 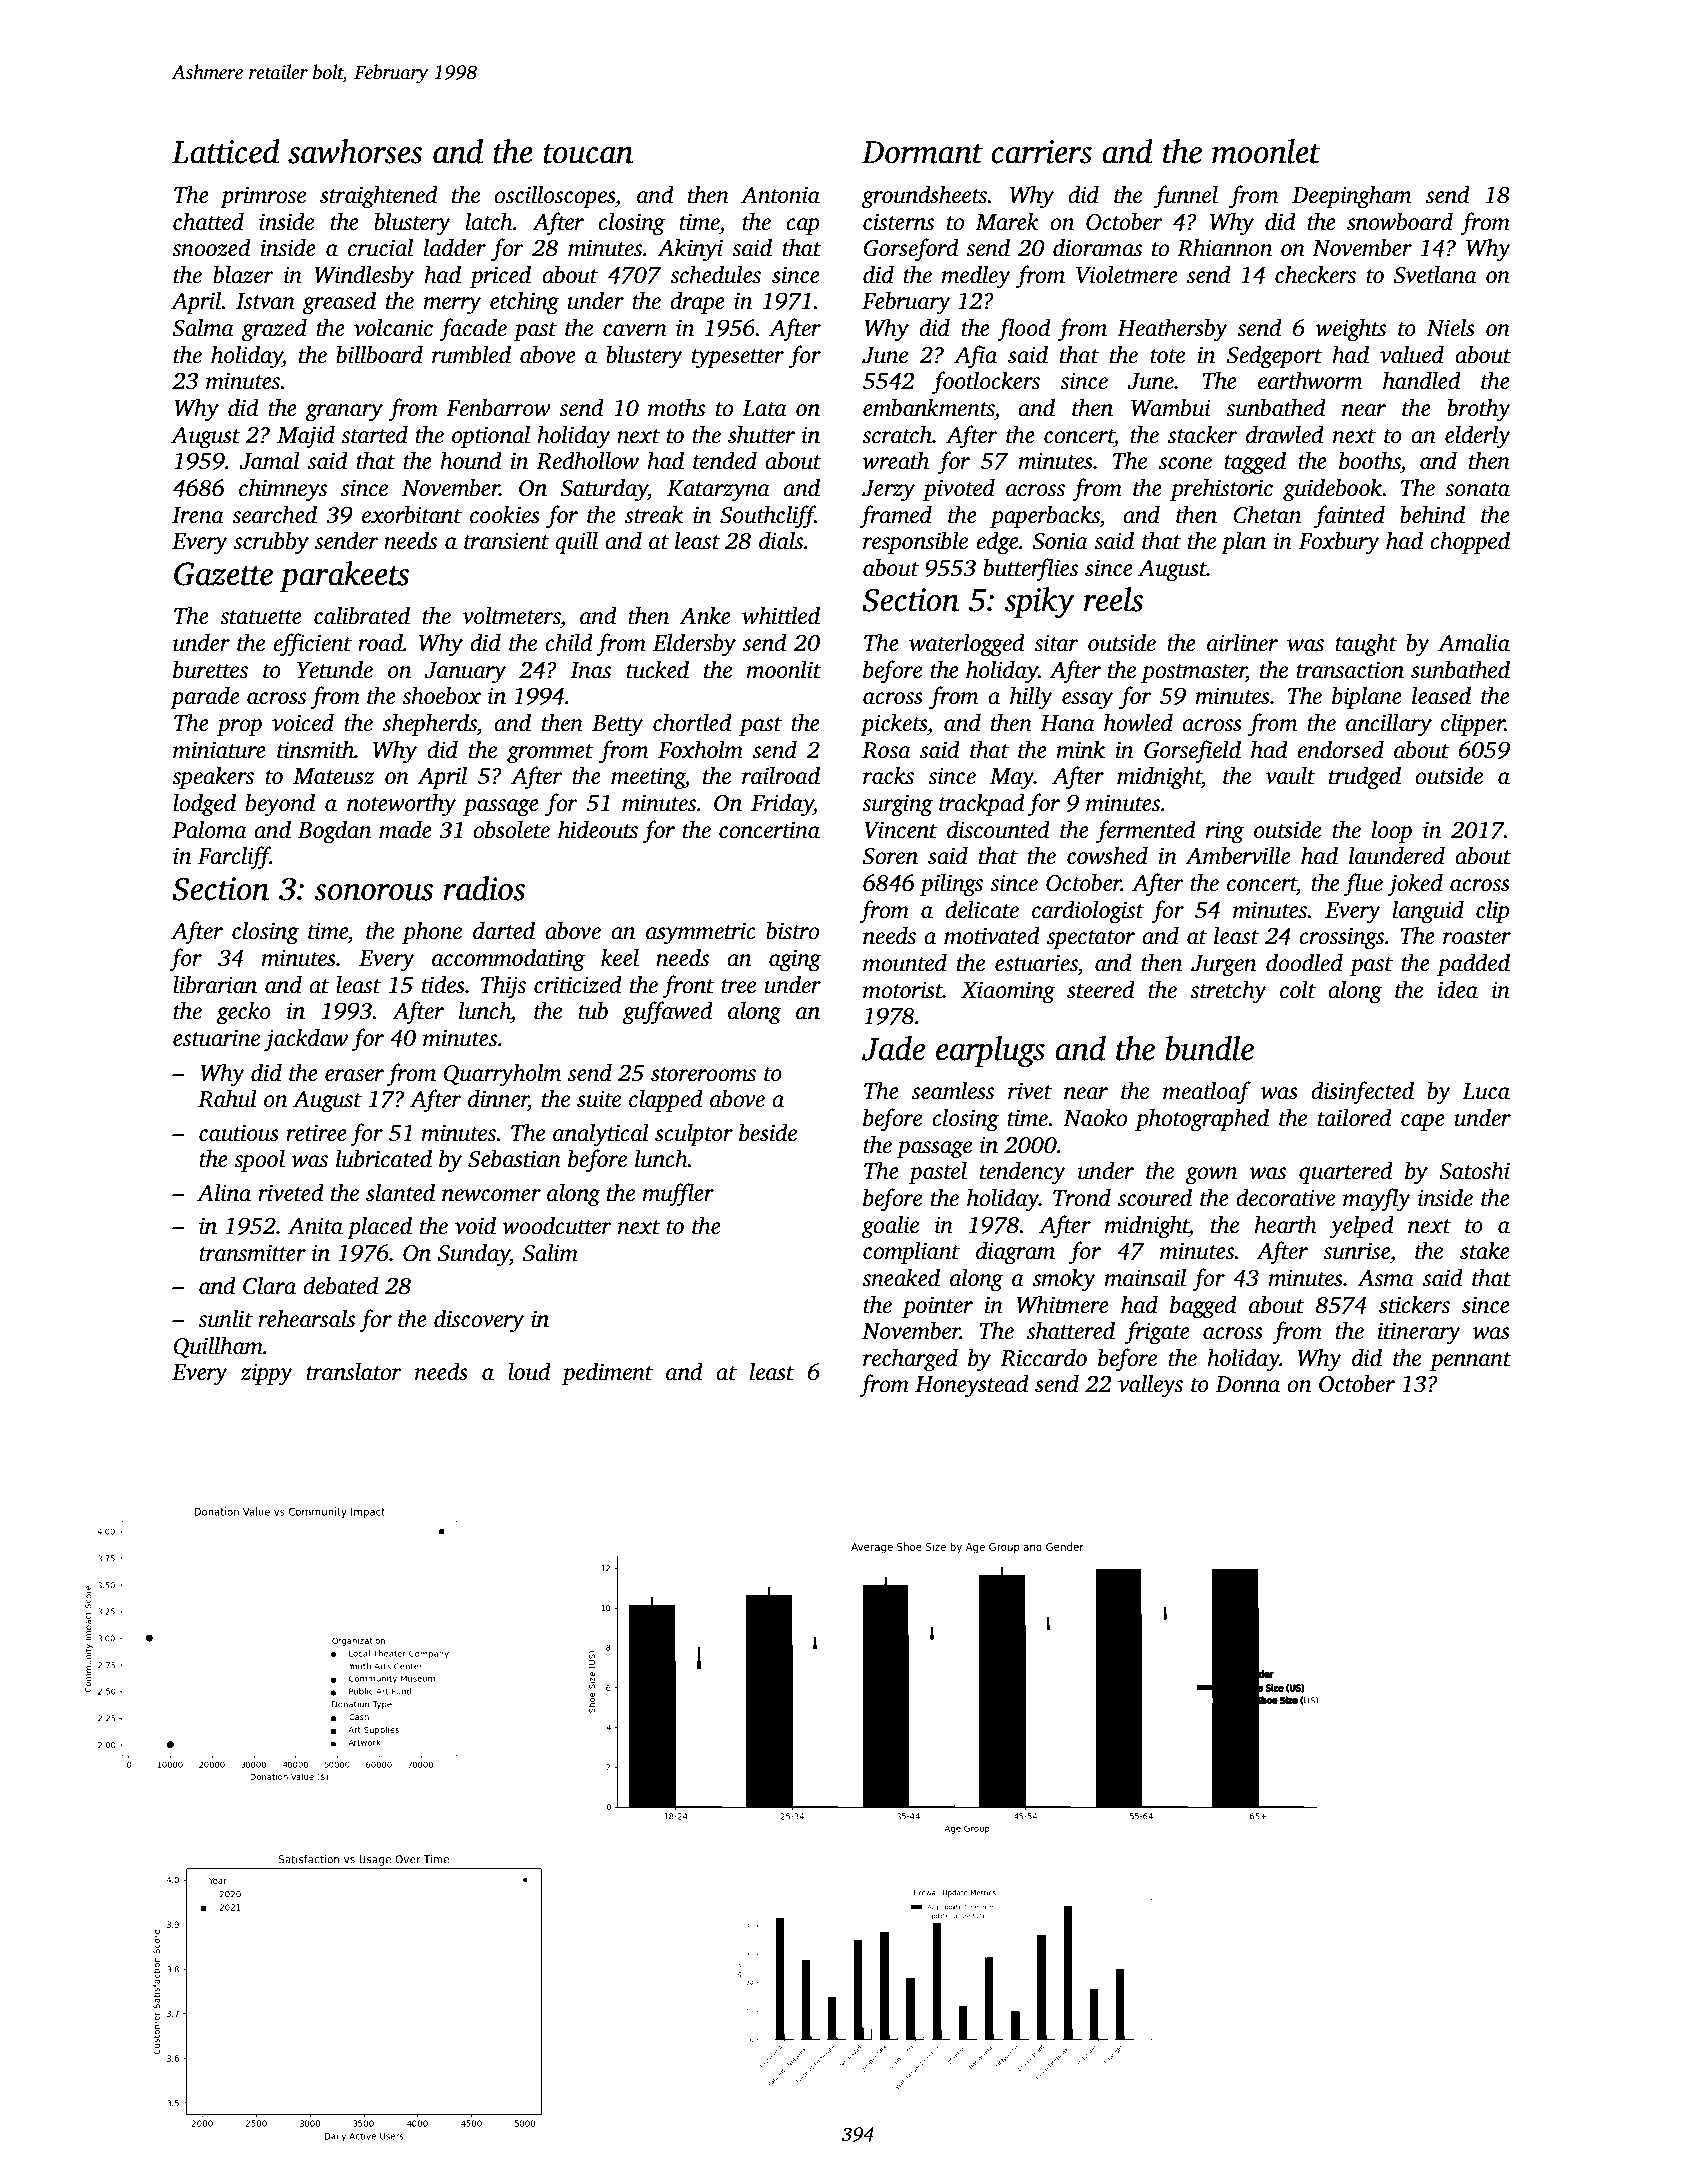 I want to click on Sonia, so click(x=1060, y=541).
